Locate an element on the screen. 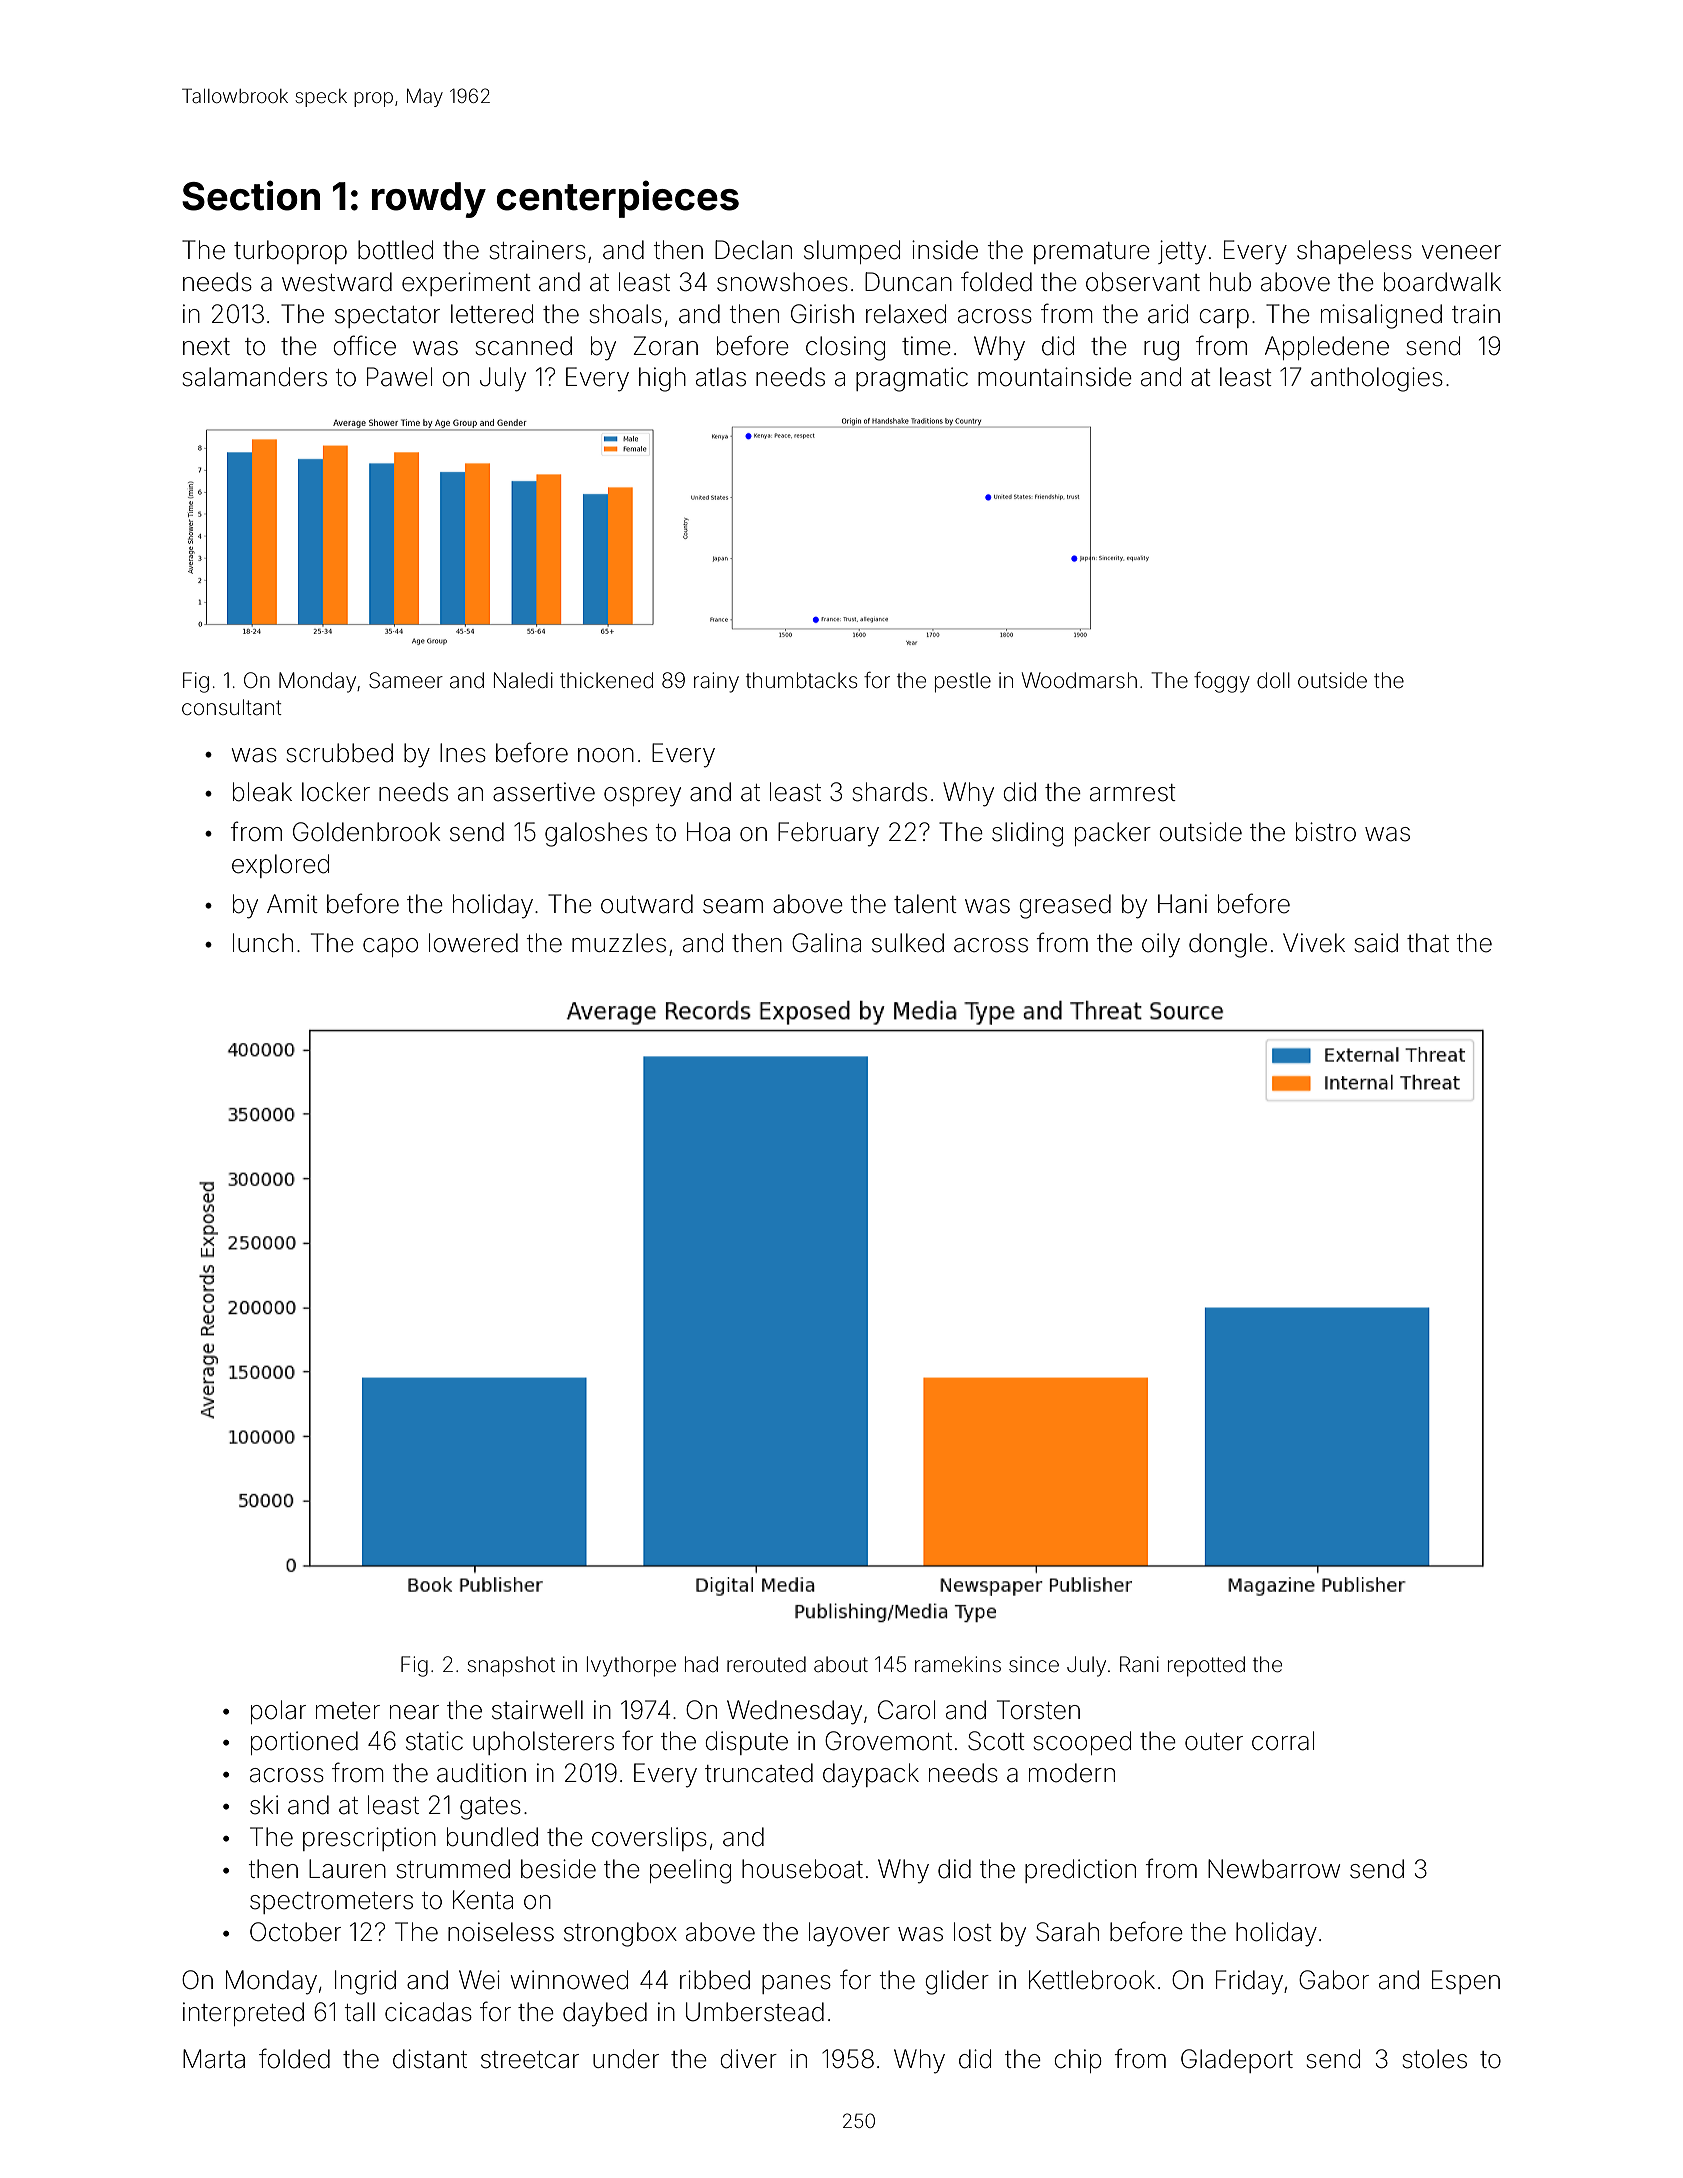  ramekins is located at coordinates (958, 1664).
